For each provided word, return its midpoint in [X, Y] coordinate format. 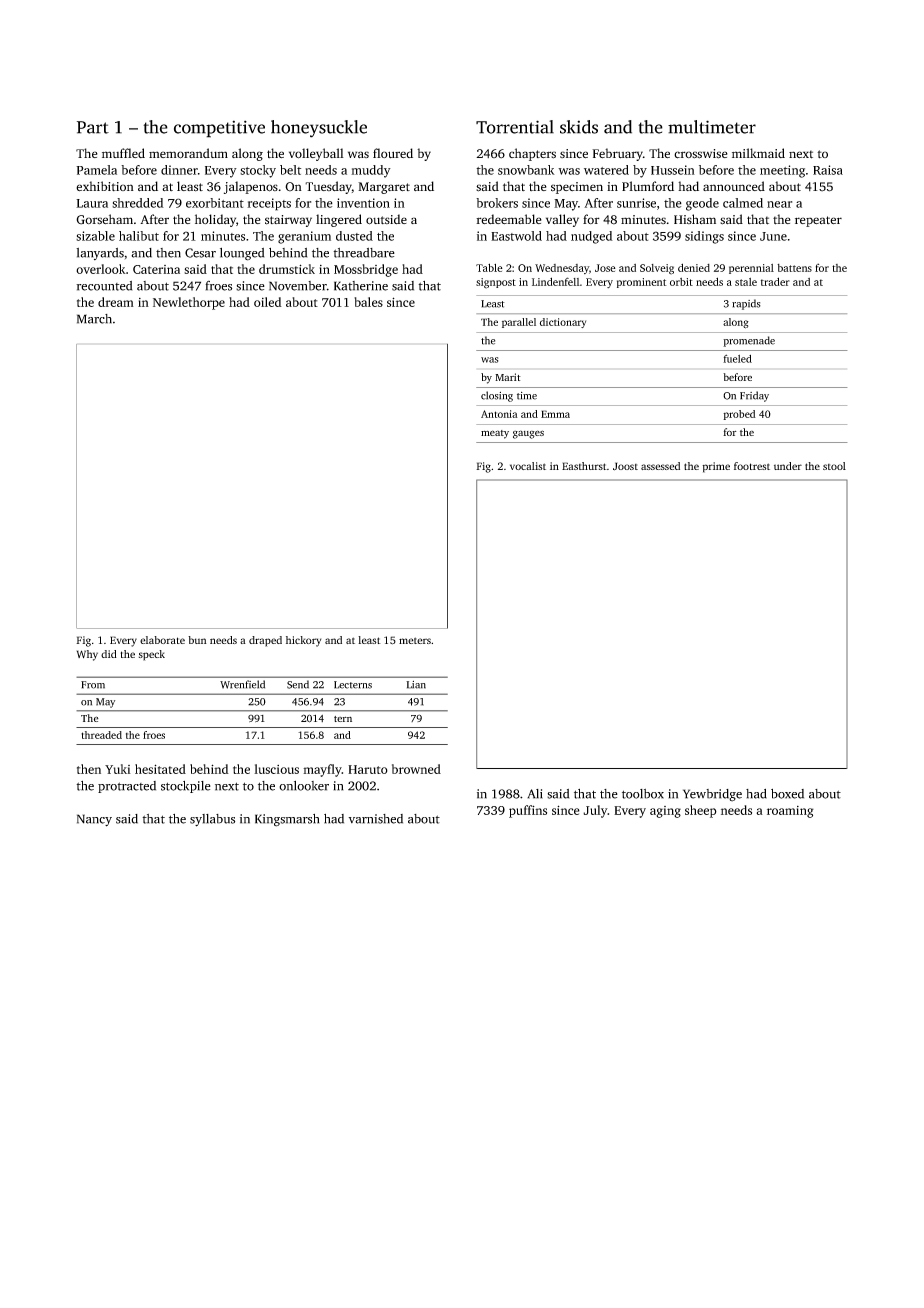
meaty [495, 434]
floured [393, 153]
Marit [508, 377]
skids [579, 127]
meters [415, 640]
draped [265, 641]
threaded [101, 735]
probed [739, 415]
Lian [416, 685]
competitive [219, 129]
